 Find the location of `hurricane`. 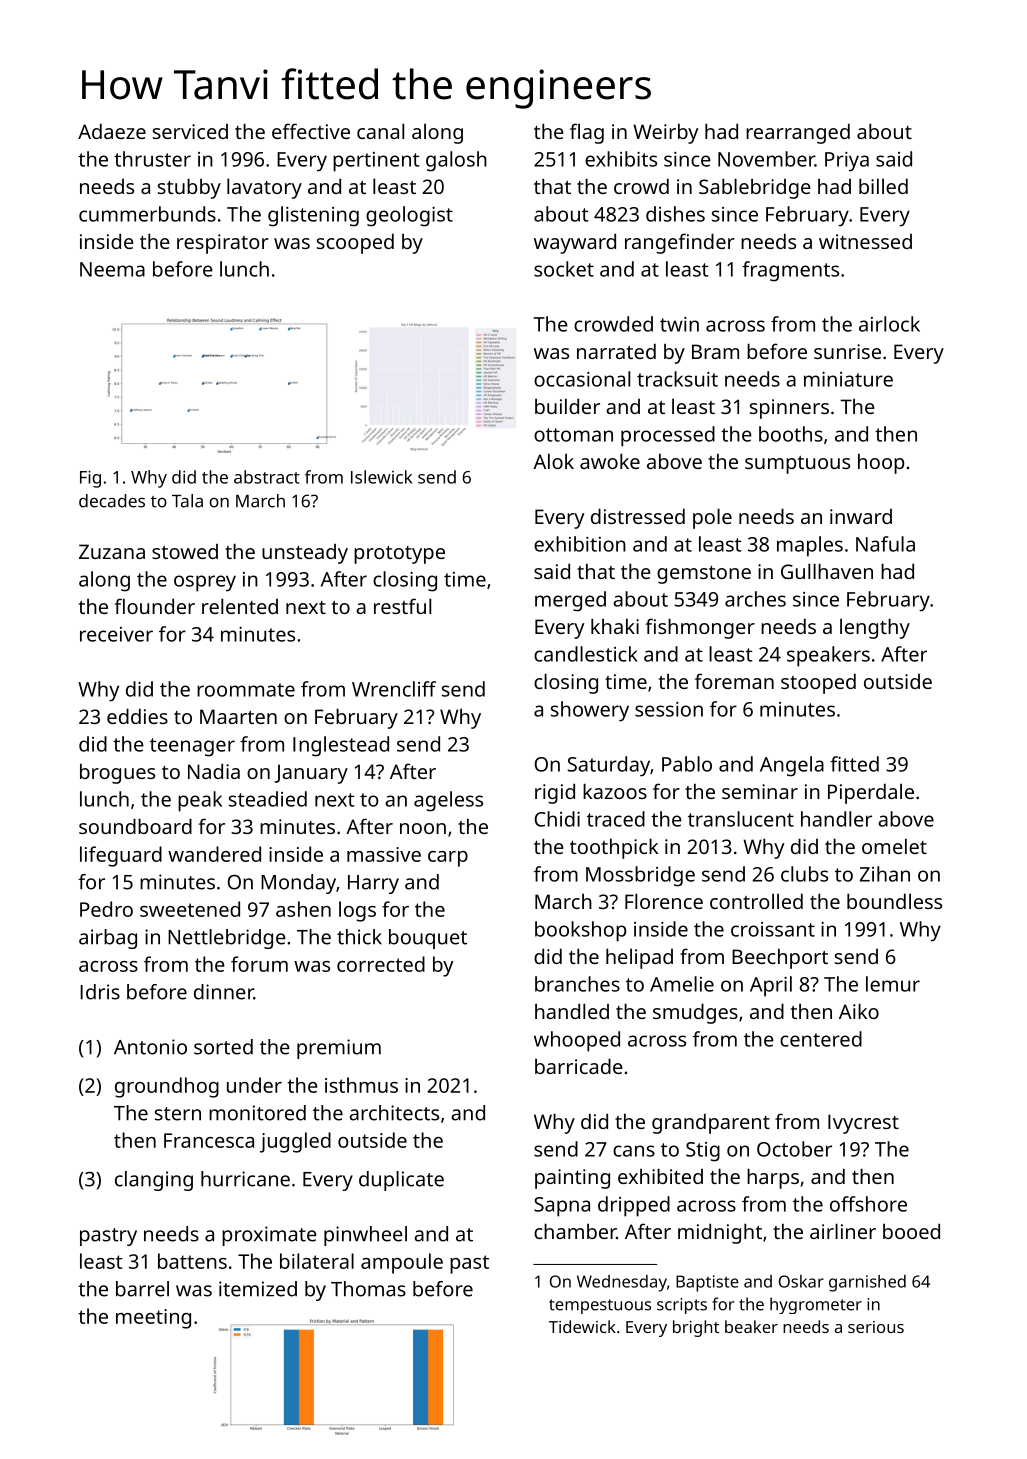

hurricane is located at coordinates (245, 1179).
